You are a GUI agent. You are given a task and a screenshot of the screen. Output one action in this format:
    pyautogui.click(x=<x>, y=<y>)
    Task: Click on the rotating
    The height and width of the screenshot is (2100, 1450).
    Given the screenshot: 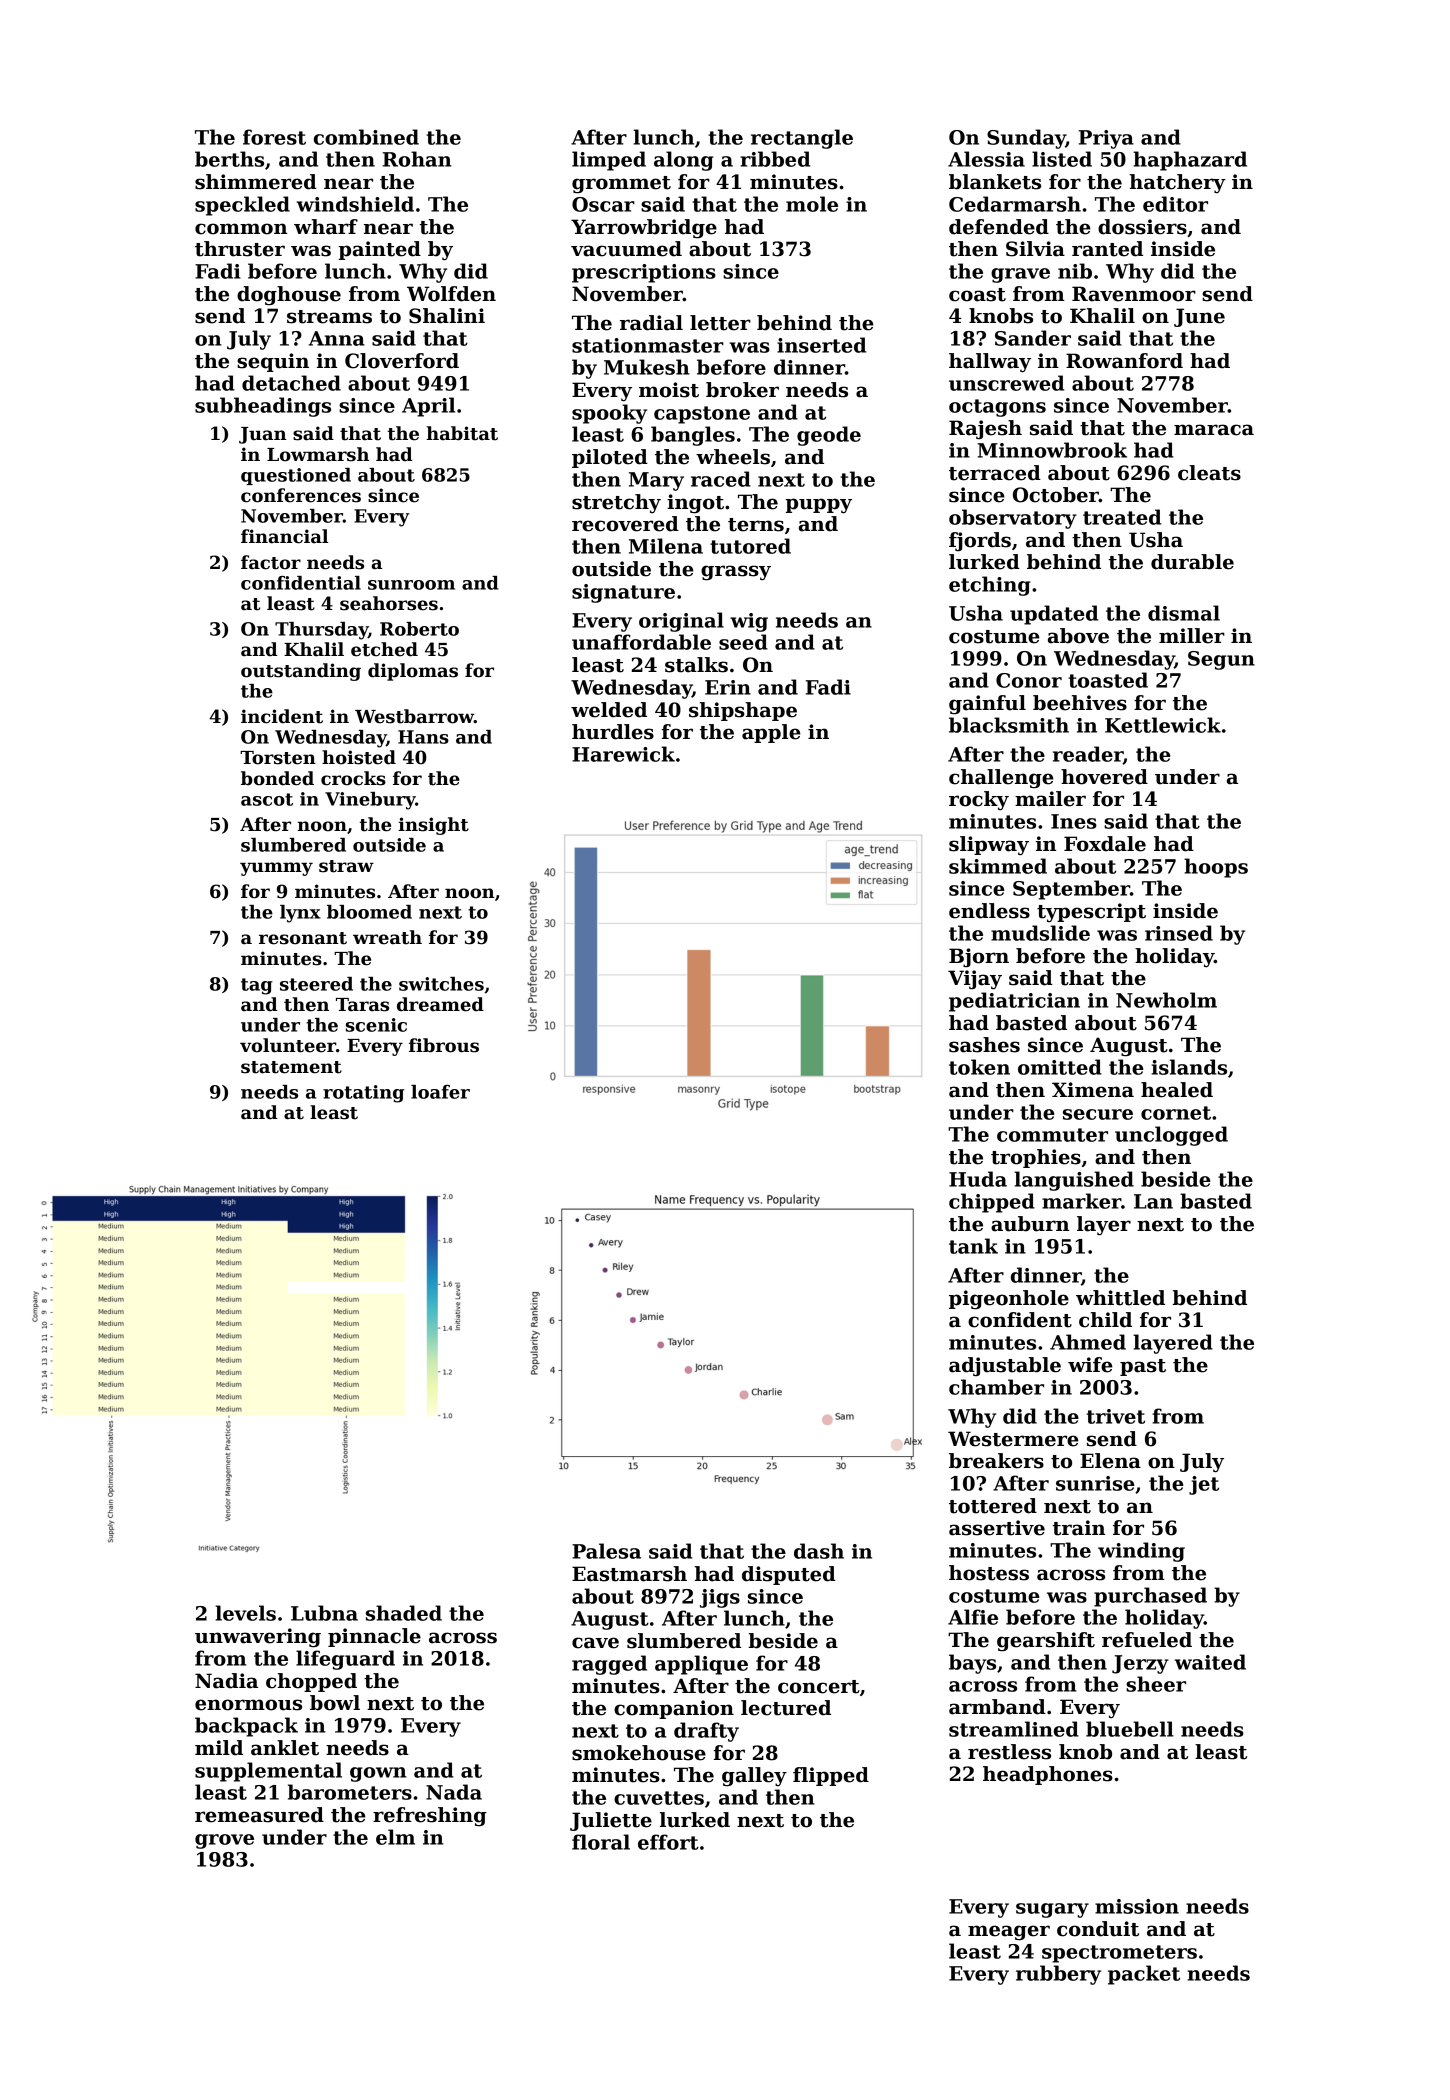 What is the action you would take?
    pyautogui.click(x=363, y=1094)
